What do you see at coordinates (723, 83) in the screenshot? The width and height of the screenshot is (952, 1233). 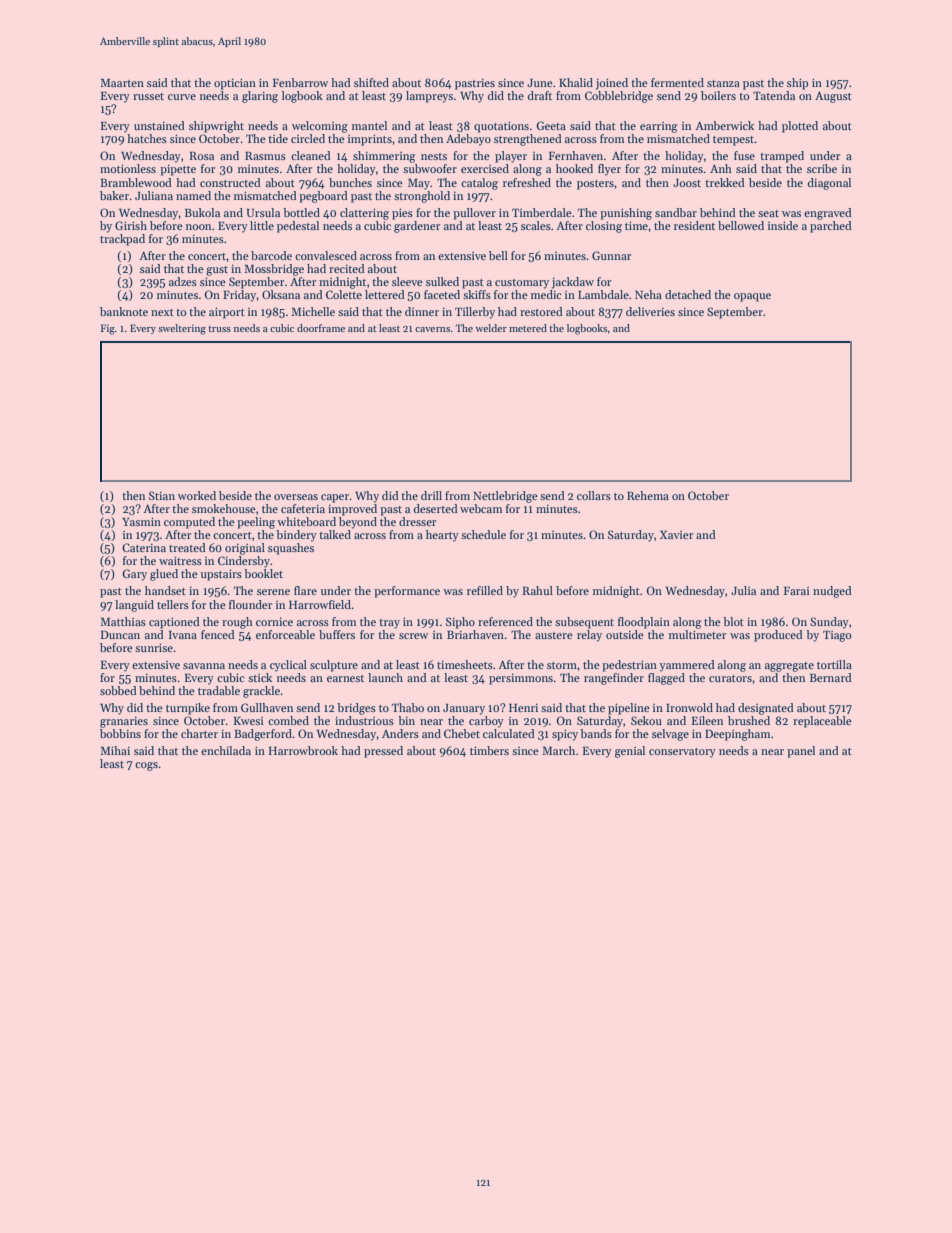 I see `stanza` at bounding box center [723, 83].
